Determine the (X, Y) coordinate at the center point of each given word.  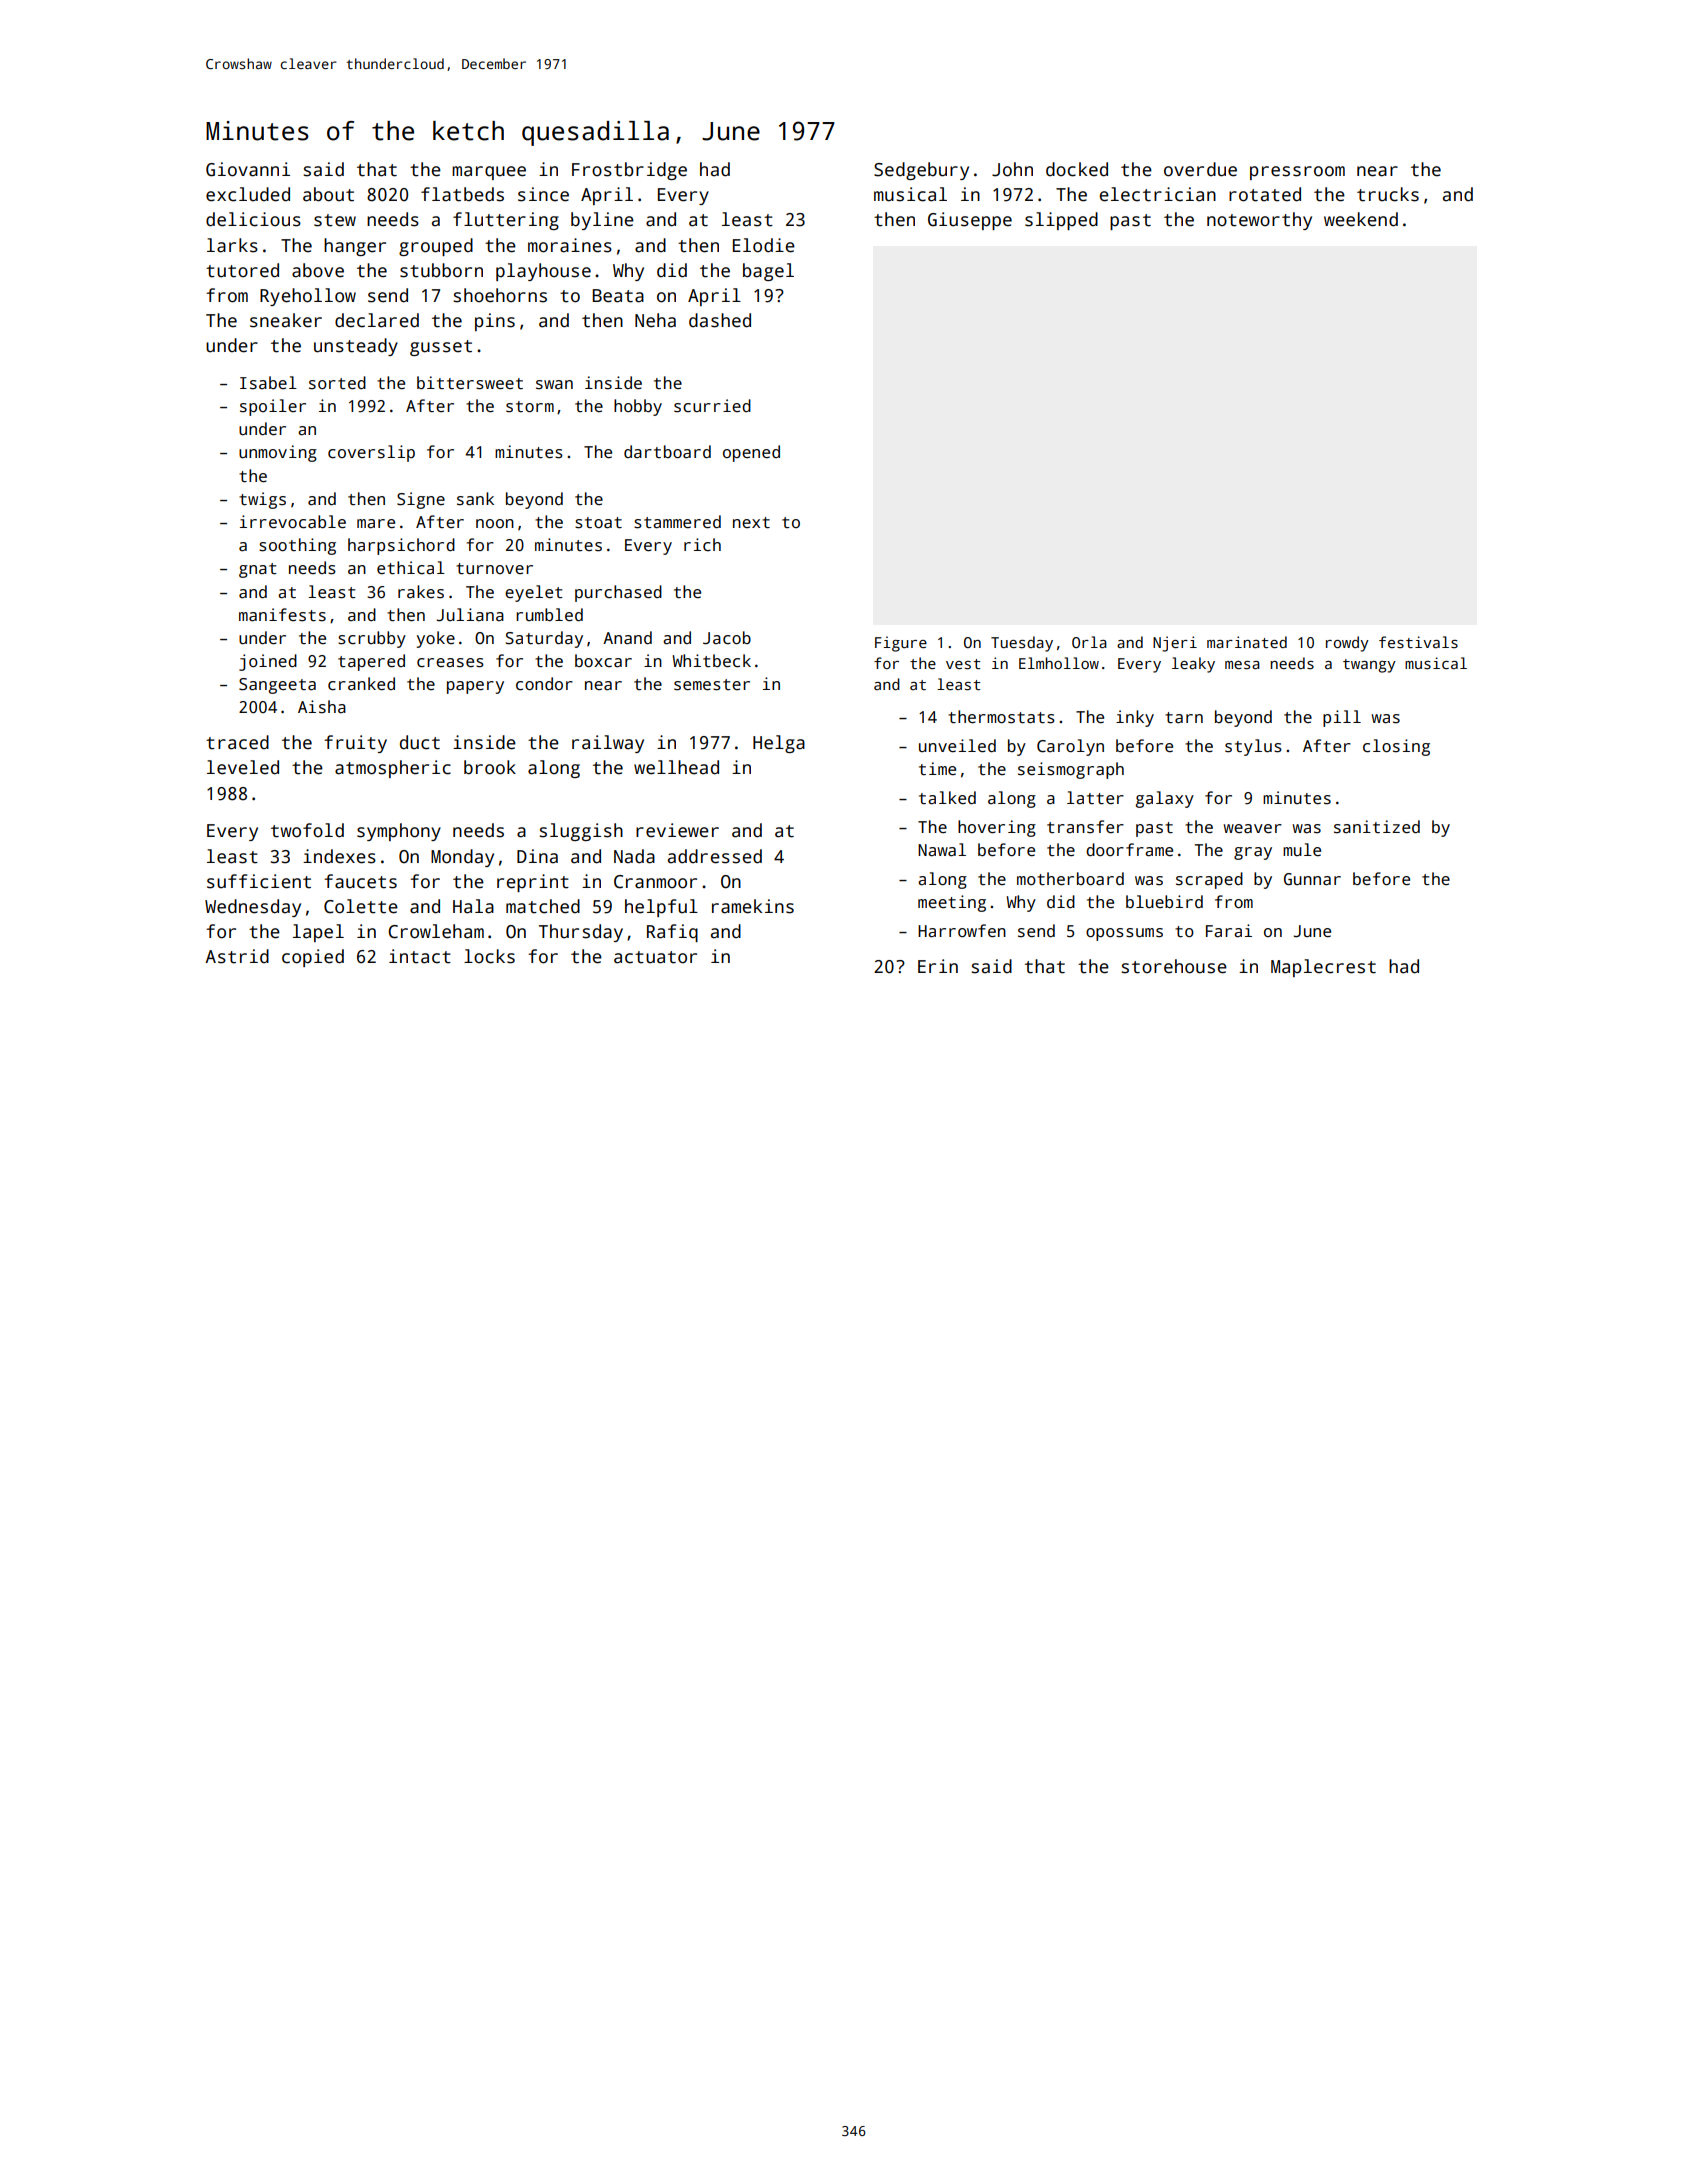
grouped (436, 247)
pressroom (1297, 173)
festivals (1418, 642)
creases (450, 663)
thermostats (1001, 717)
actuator (655, 957)
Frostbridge (629, 171)
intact (420, 956)
